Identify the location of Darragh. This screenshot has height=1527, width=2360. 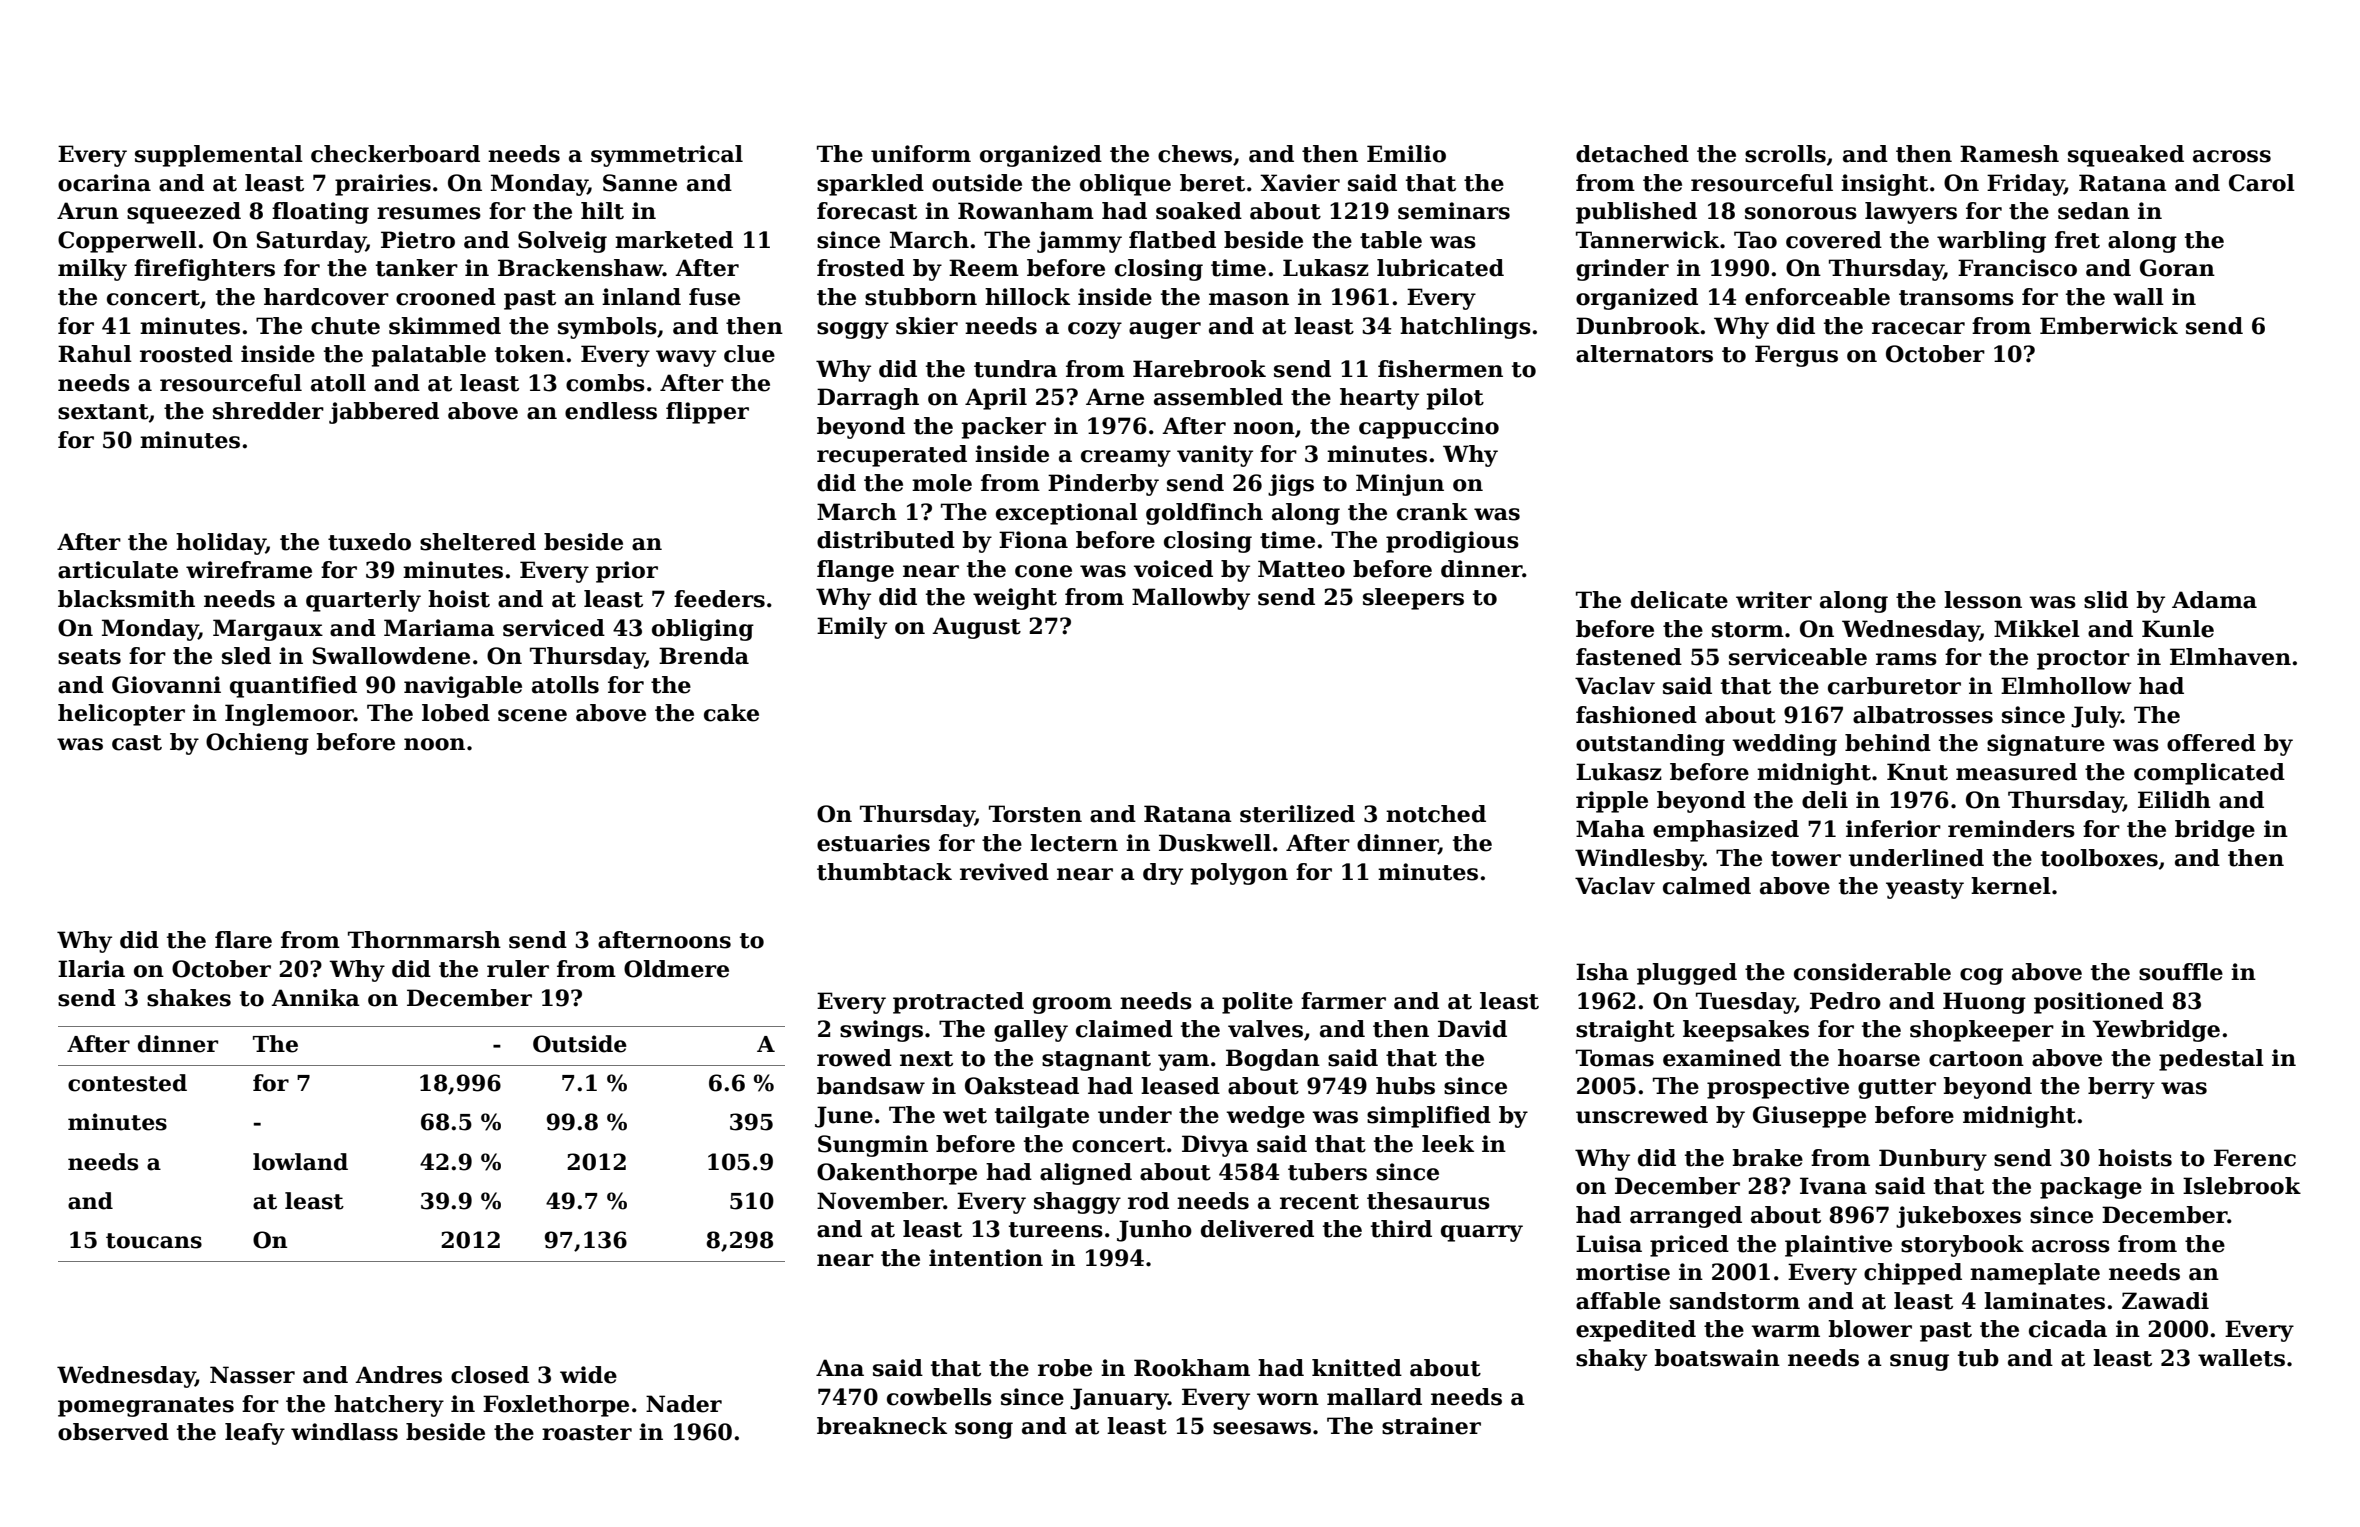
(868, 399).
